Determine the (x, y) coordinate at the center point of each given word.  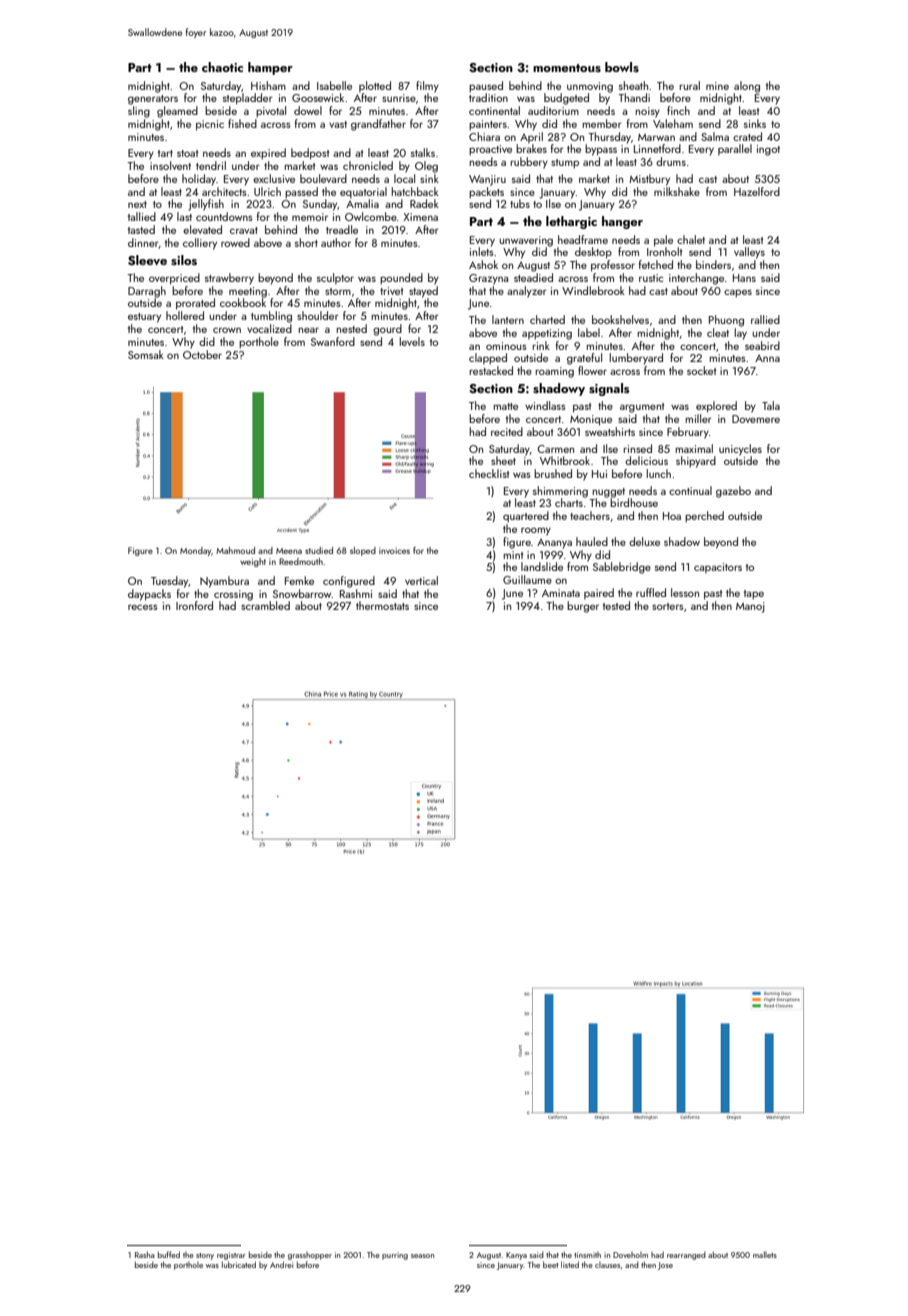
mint (513, 555)
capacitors (718, 568)
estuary (144, 318)
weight (253, 562)
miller (698, 418)
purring (395, 1256)
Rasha (145, 1254)
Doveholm (630, 1255)
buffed (169, 1254)
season (422, 1256)
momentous (567, 68)
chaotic (222, 67)
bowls (622, 67)
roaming (554, 372)
